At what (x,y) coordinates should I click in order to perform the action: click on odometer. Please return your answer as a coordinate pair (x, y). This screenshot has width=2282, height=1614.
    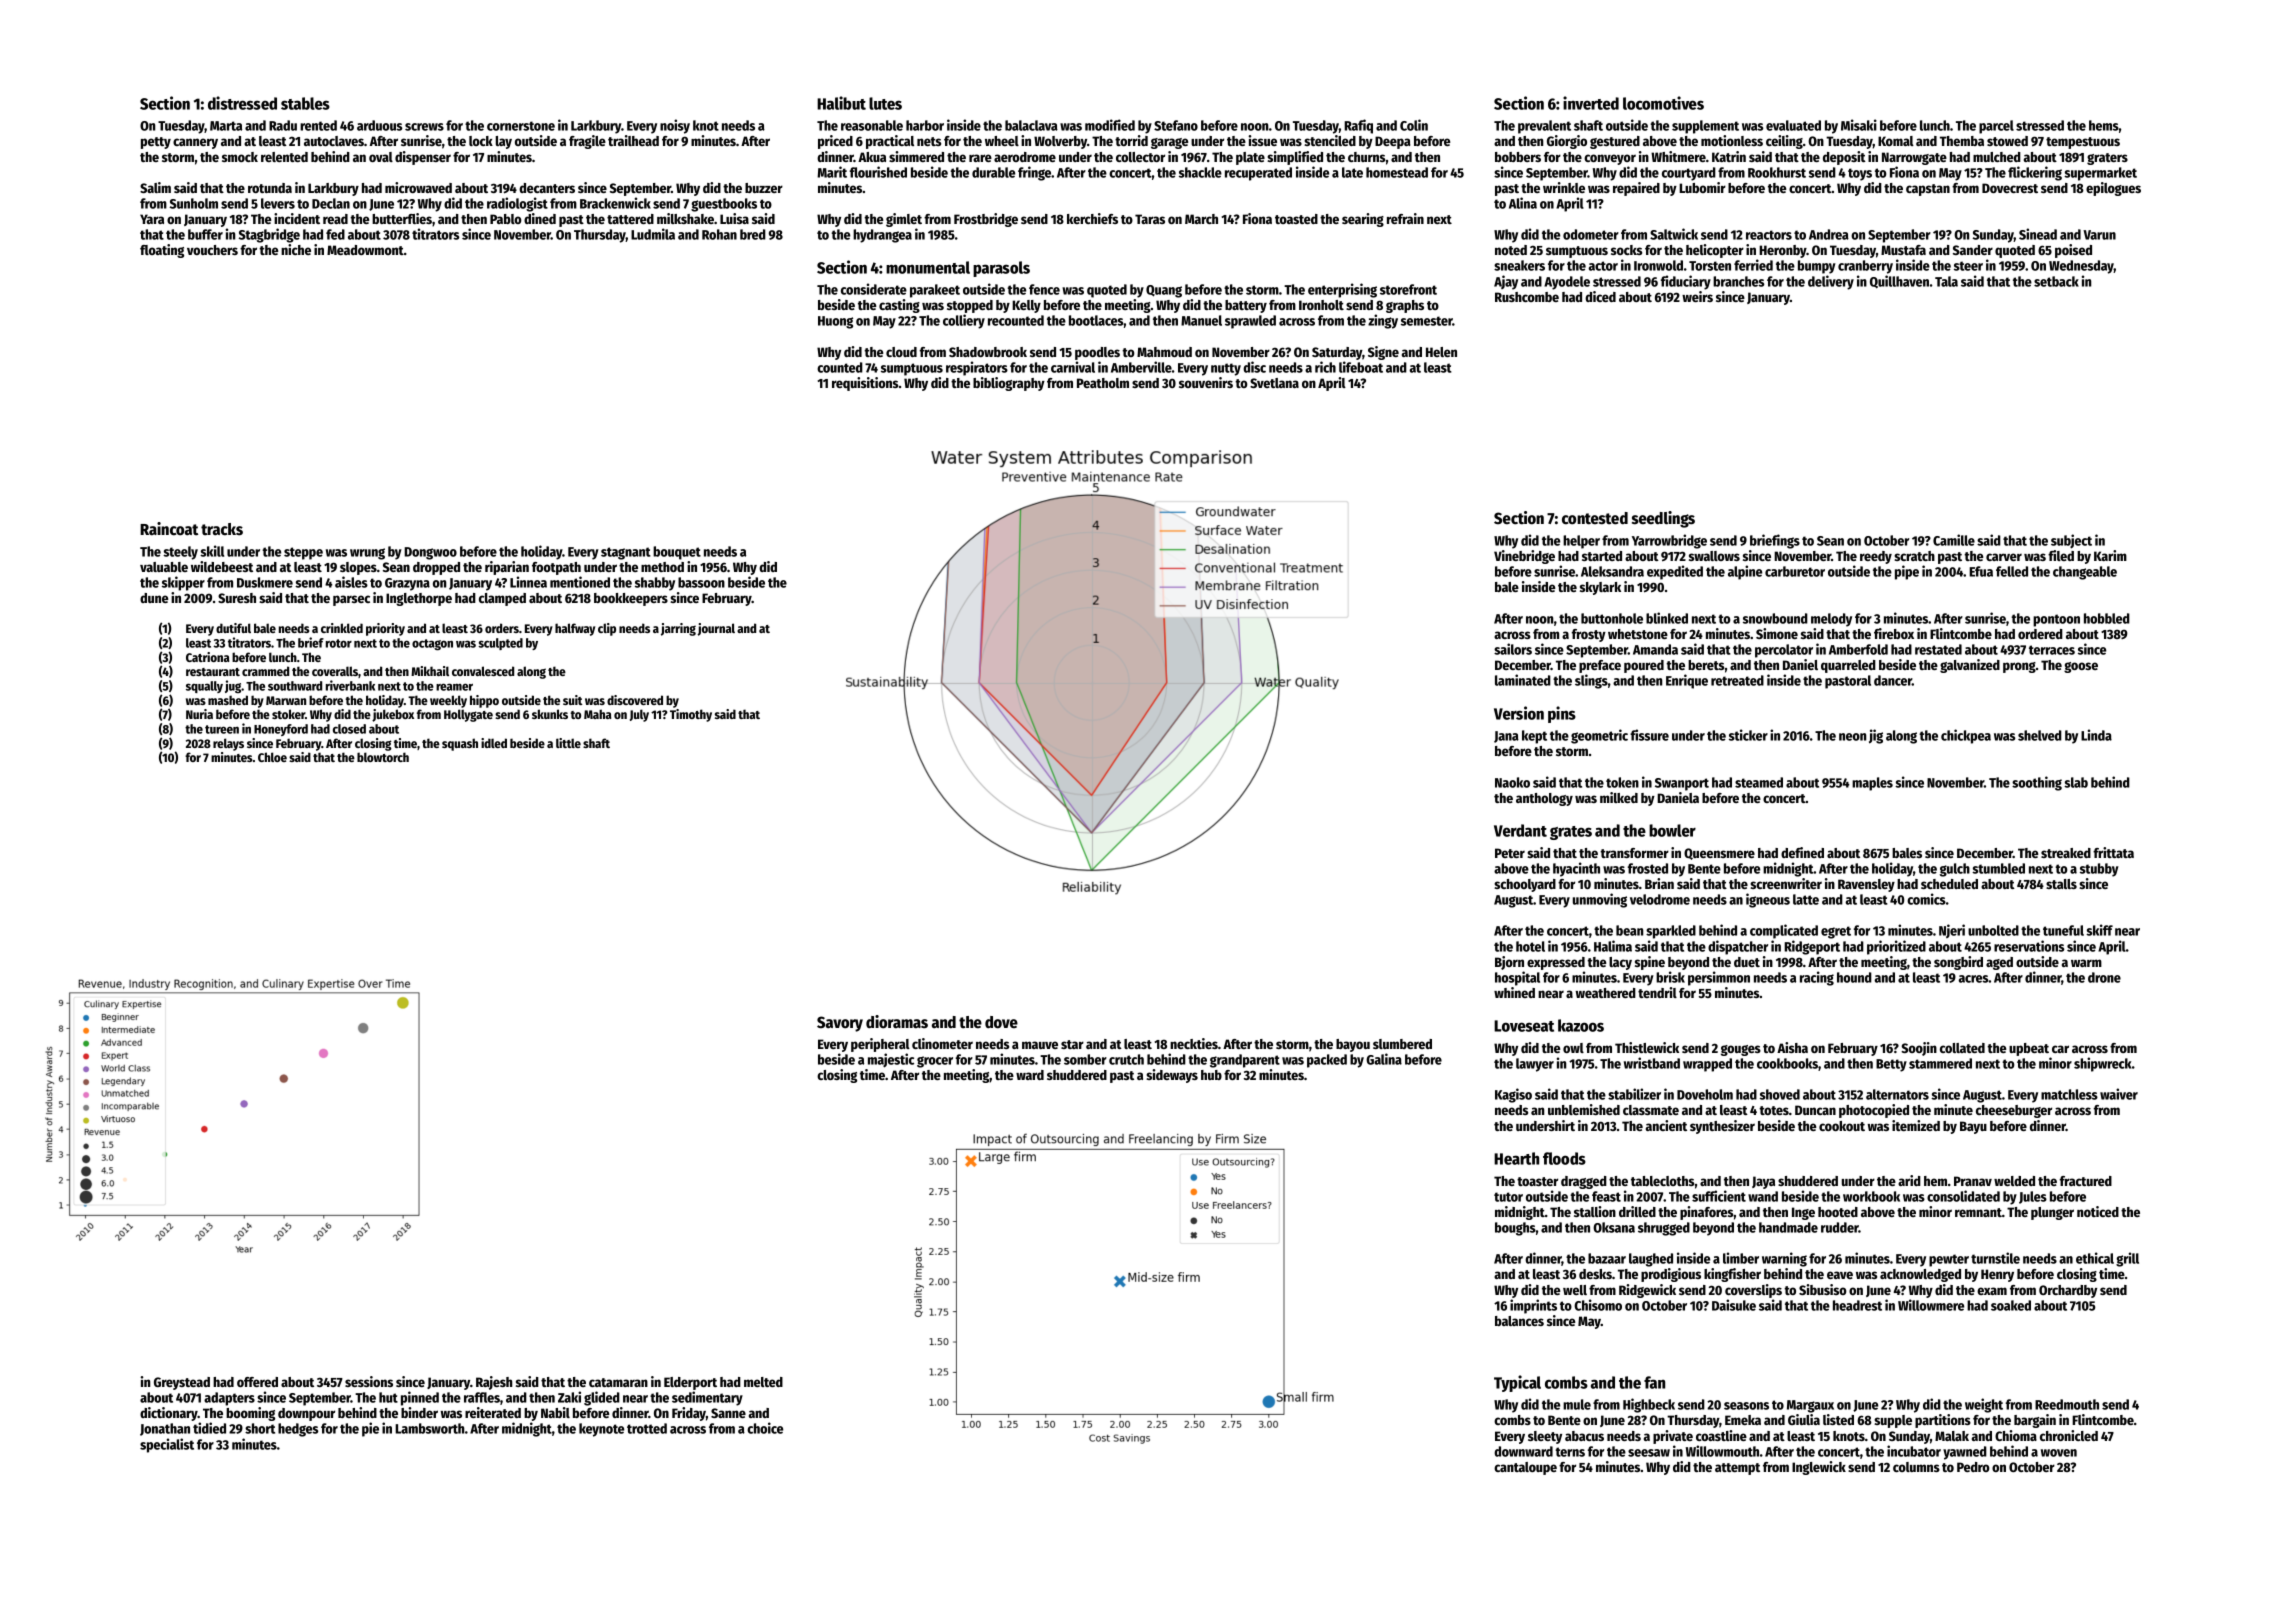
    Looking at the image, I should click on (1591, 234).
